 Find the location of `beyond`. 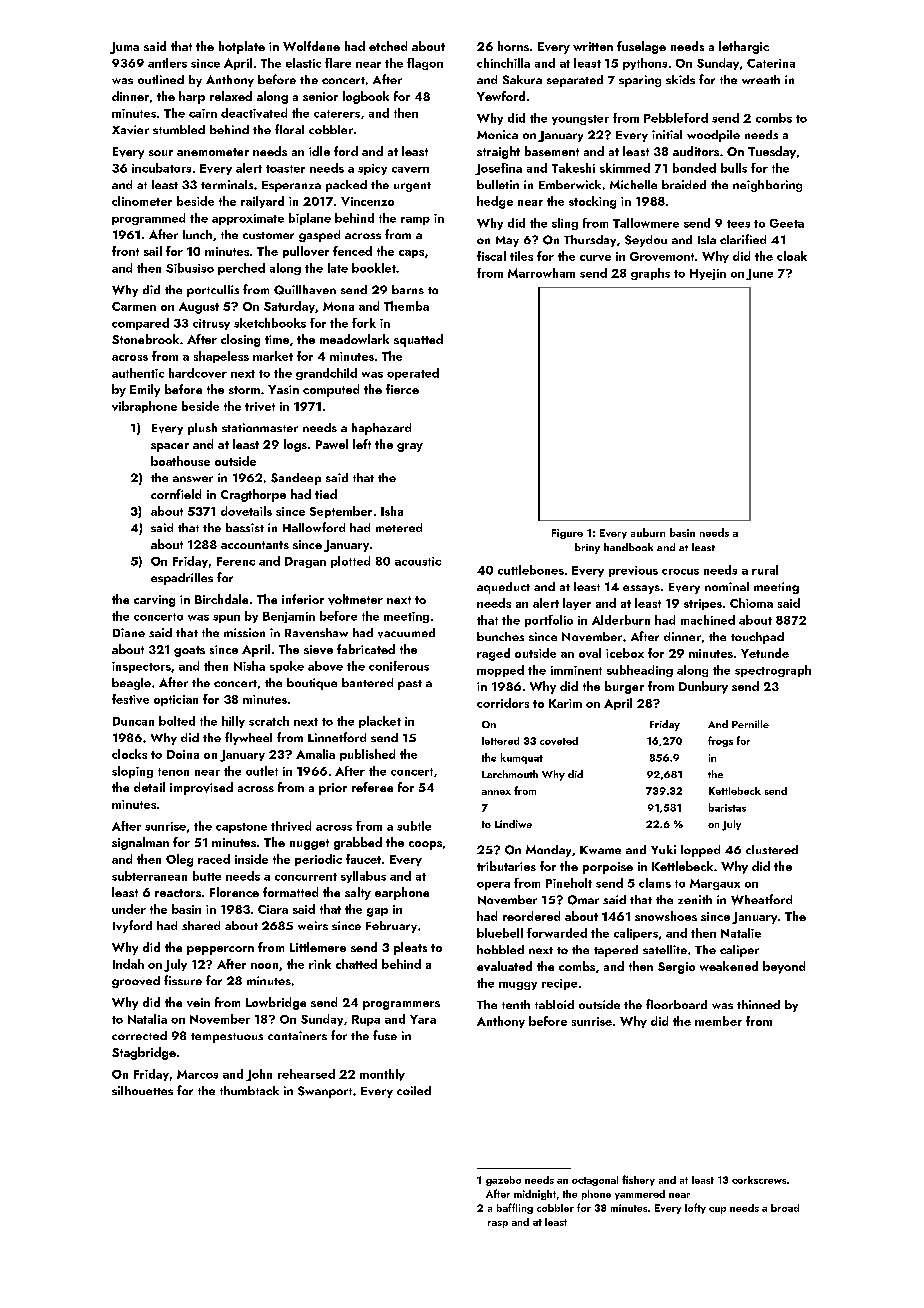

beyond is located at coordinates (784, 967).
